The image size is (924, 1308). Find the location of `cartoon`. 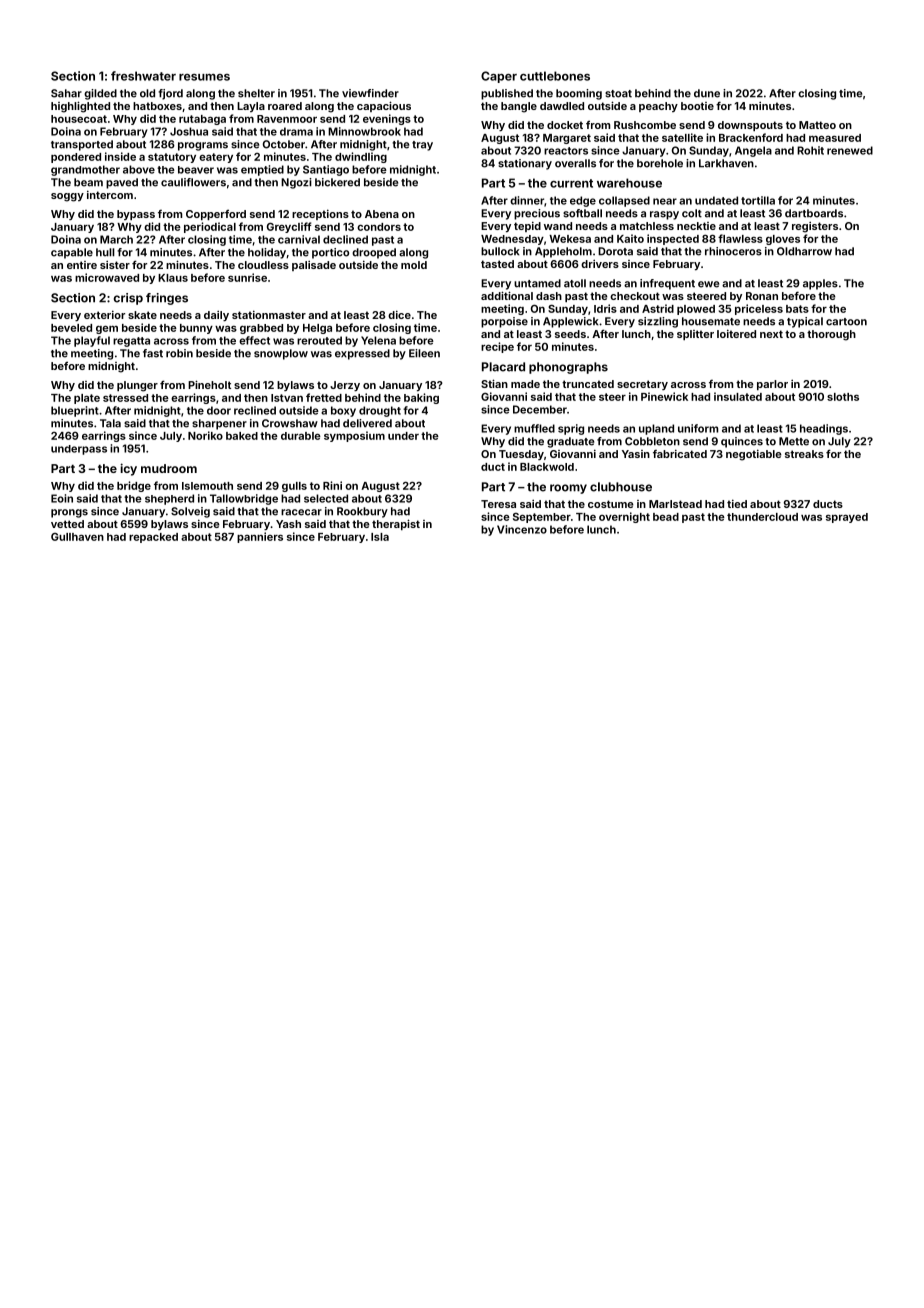

cartoon is located at coordinates (846, 322).
